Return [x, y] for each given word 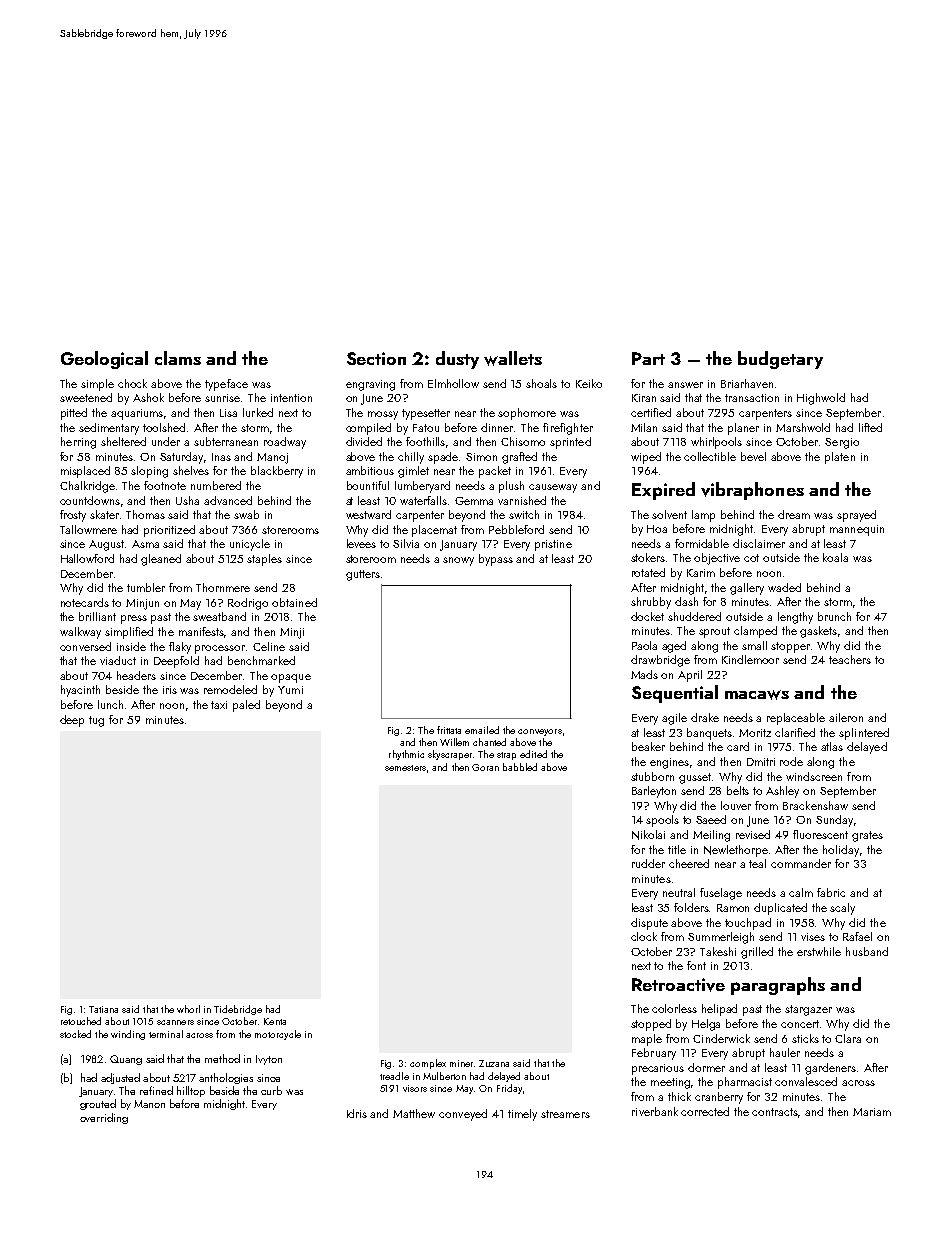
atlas [832, 746]
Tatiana [103, 1009]
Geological [104, 360]
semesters [405, 768]
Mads [644, 674]
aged [674, 647]
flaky [180, 648]
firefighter [568, 429]
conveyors [540, 732]
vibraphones [752, 491]
